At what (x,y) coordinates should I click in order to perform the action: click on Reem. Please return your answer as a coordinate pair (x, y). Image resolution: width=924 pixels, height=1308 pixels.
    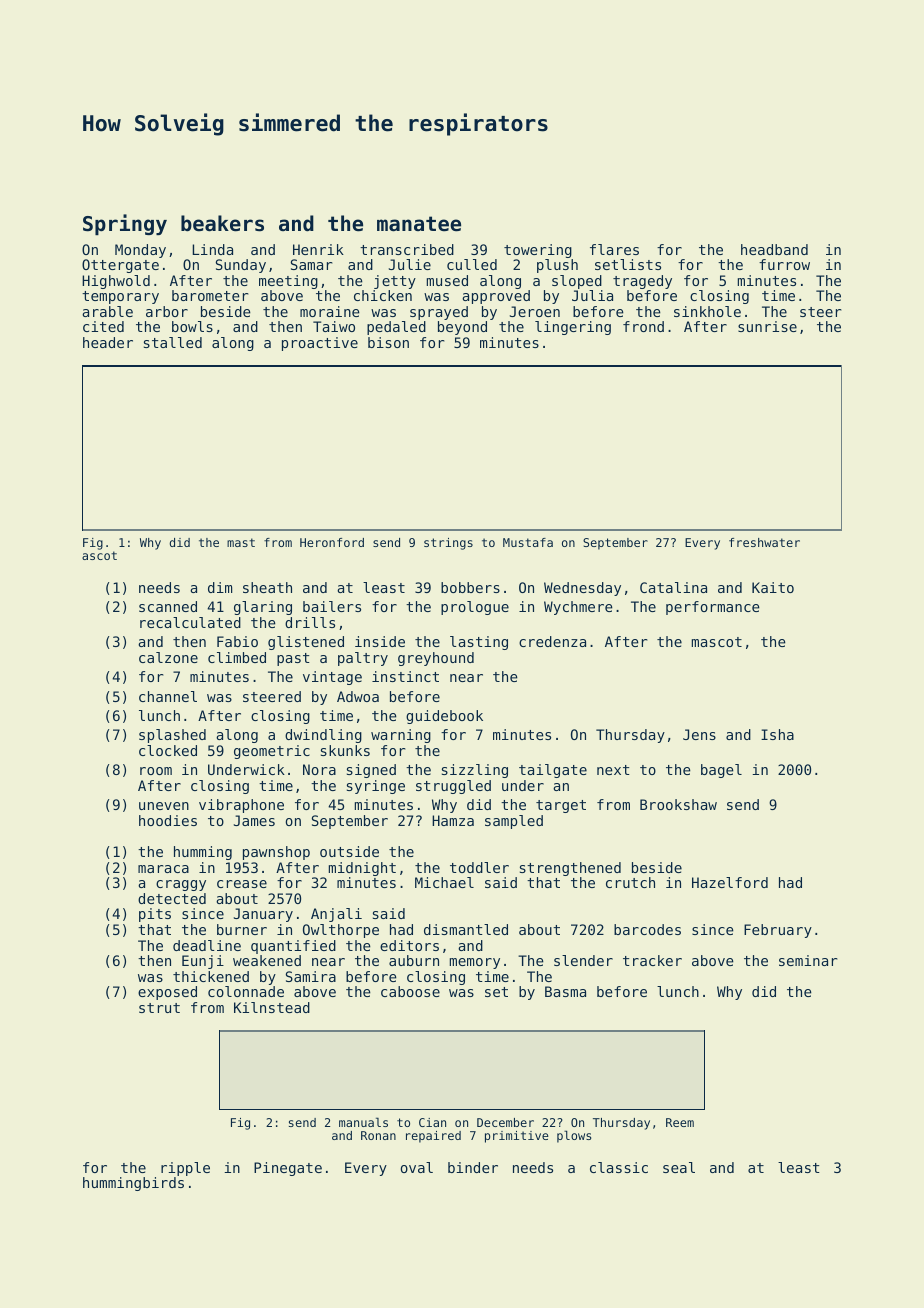
    Looking at the image, I should click on (680, 1122).
